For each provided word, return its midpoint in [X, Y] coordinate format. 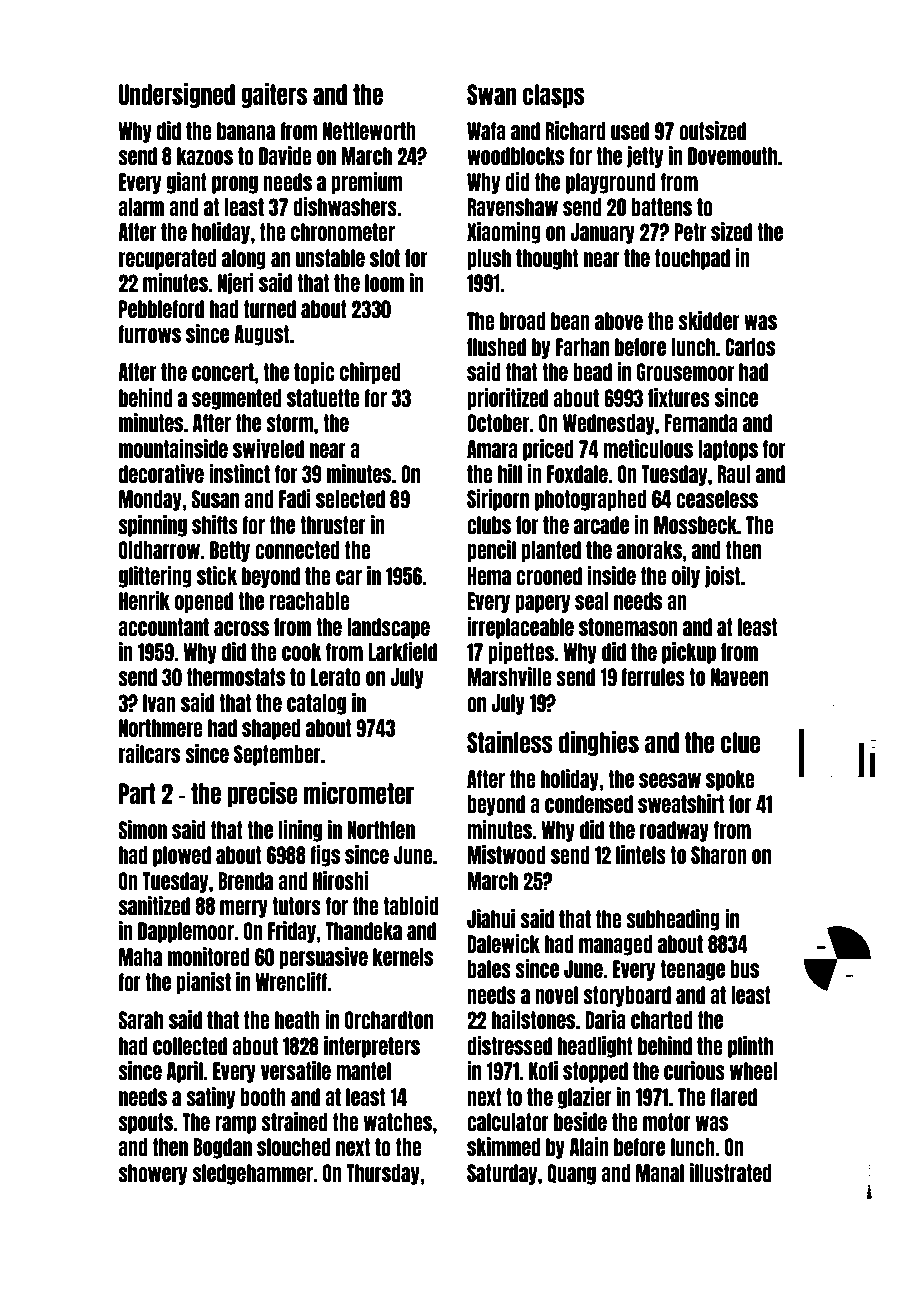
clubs [489, 525]
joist [722, 577]
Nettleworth [369, 131]
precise [262, 794]
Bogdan [222, 1148]
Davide [285, 155]
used [630, 131]
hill [510, 473]
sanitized [154, 905]
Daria [605, 1019]
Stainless [510, 742]
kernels [403, 957]
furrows [149, 334]
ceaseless [717, 499]
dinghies [599, 743]
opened [204, 602]
